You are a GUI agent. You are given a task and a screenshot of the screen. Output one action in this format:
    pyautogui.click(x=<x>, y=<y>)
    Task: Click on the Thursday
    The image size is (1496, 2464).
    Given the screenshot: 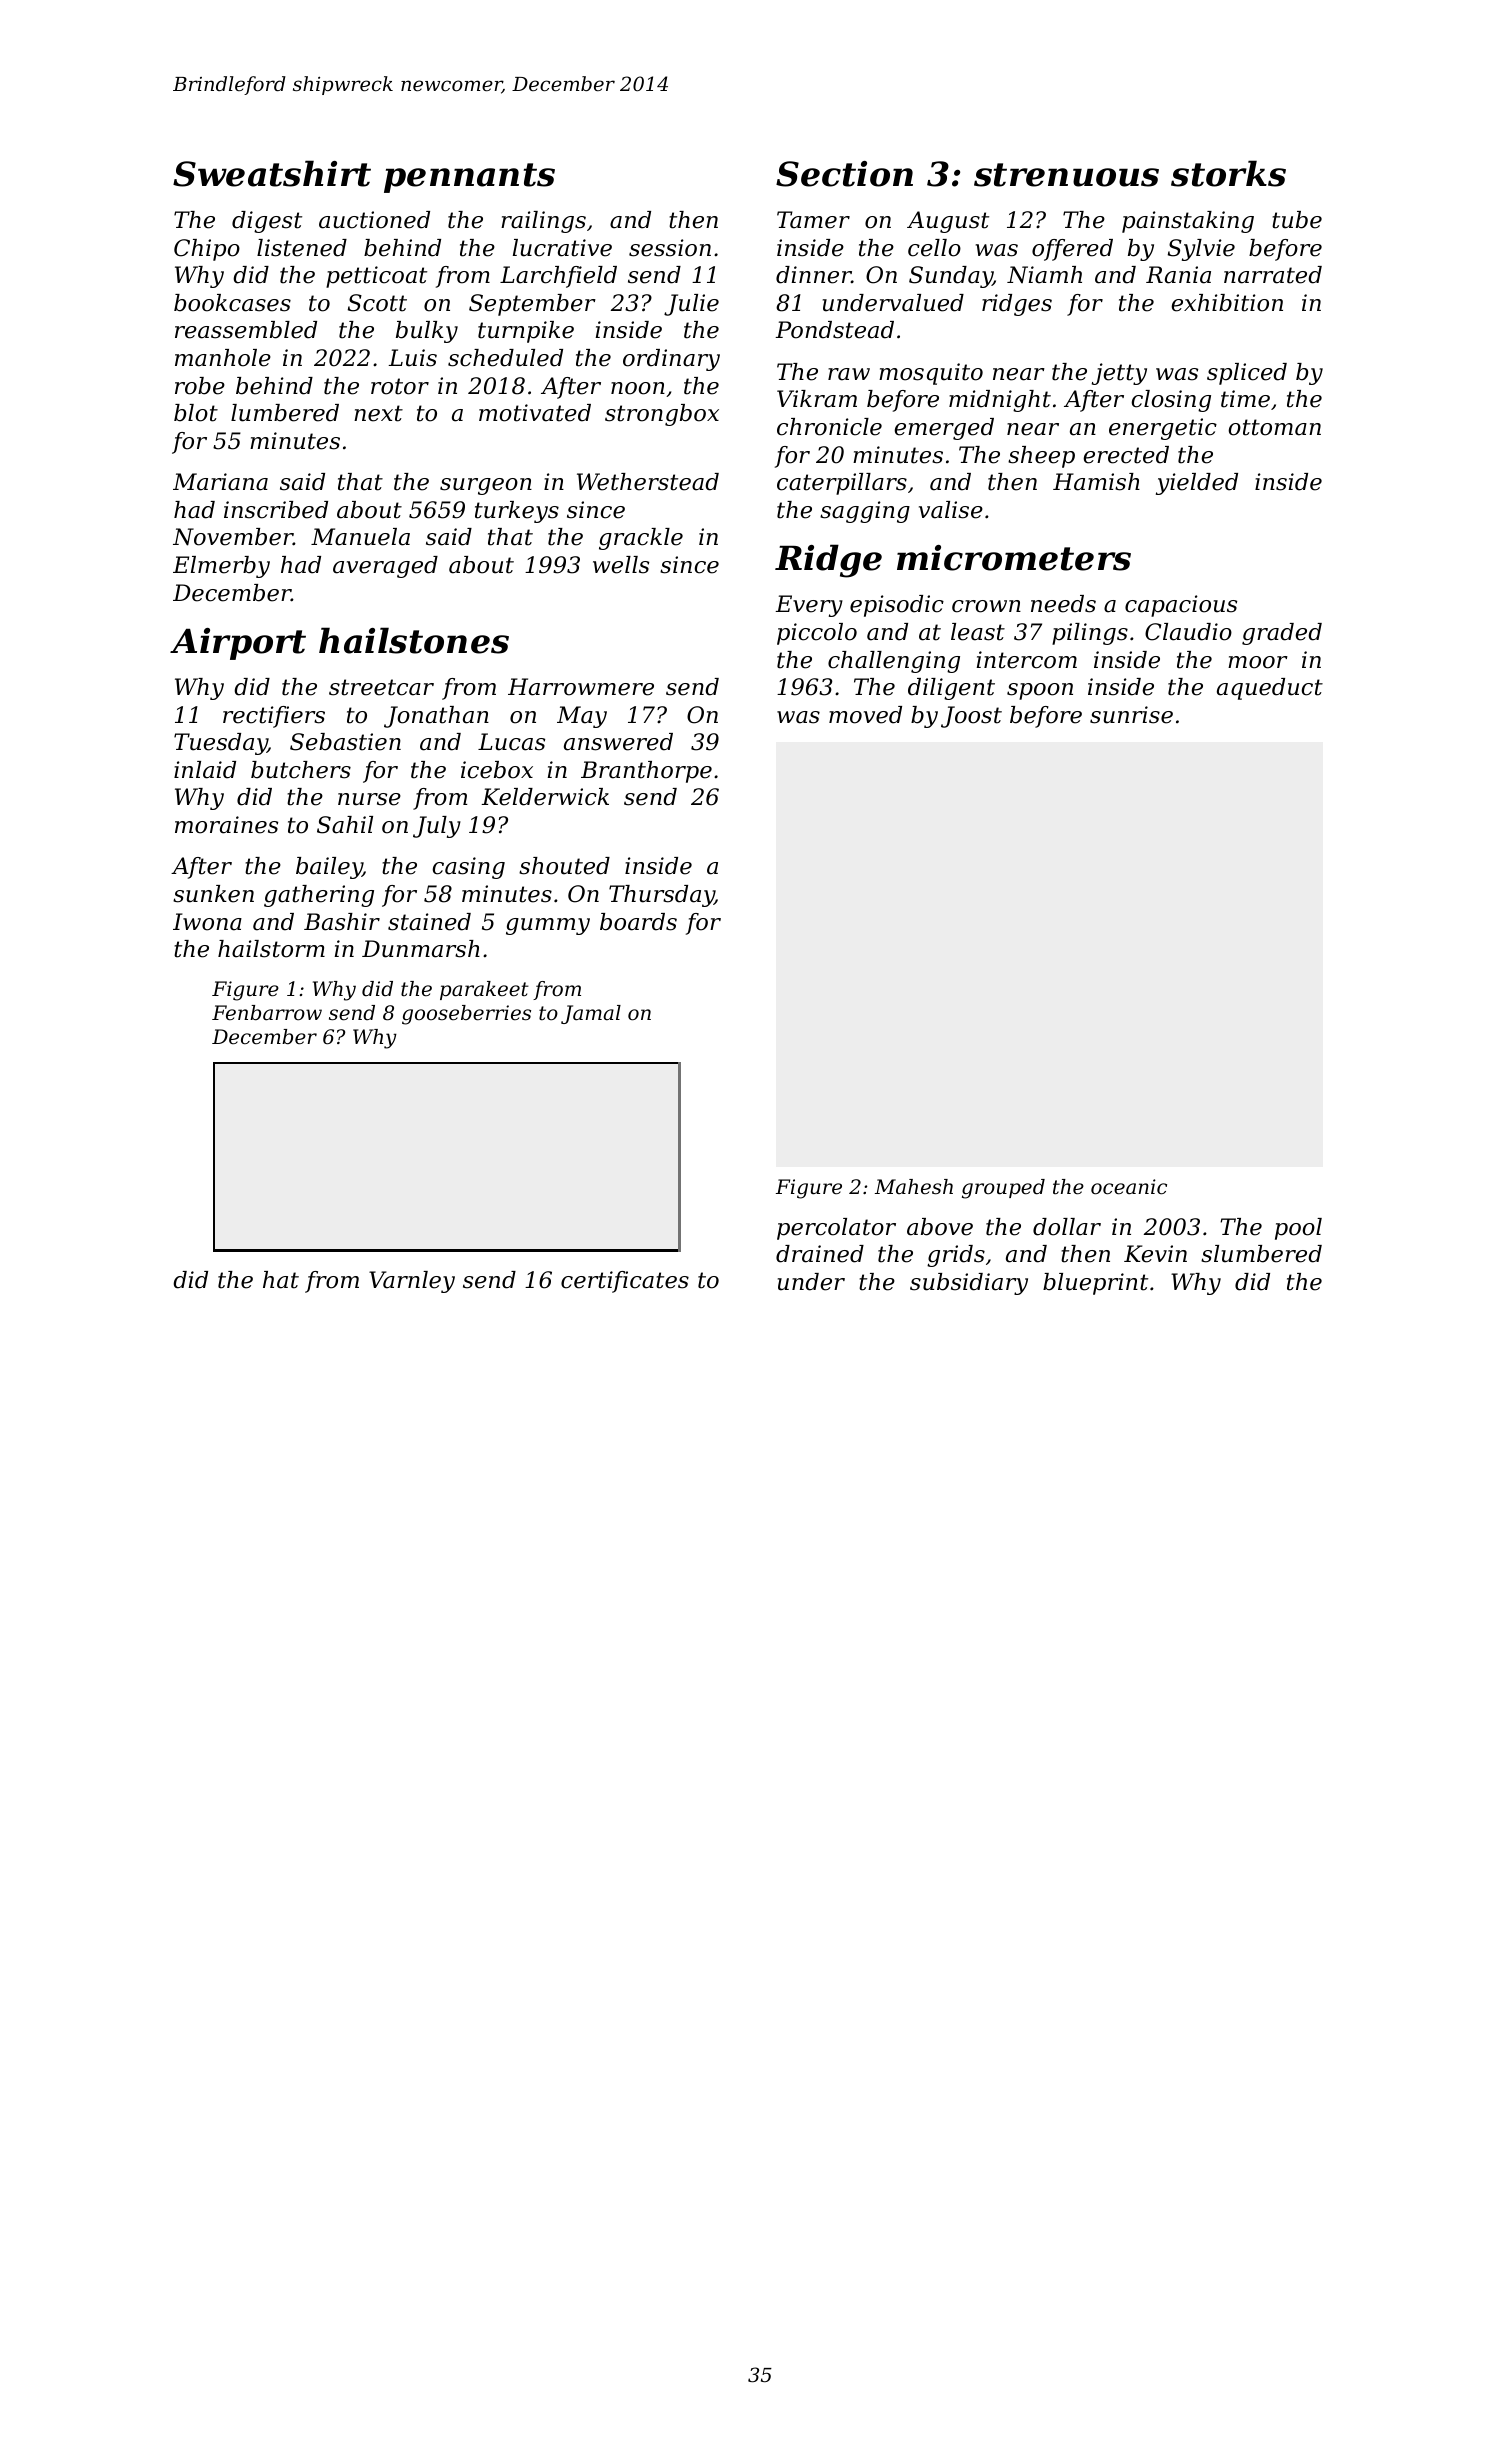 What is the action you would take?
    pyautogui.click(x=661, y=896)
